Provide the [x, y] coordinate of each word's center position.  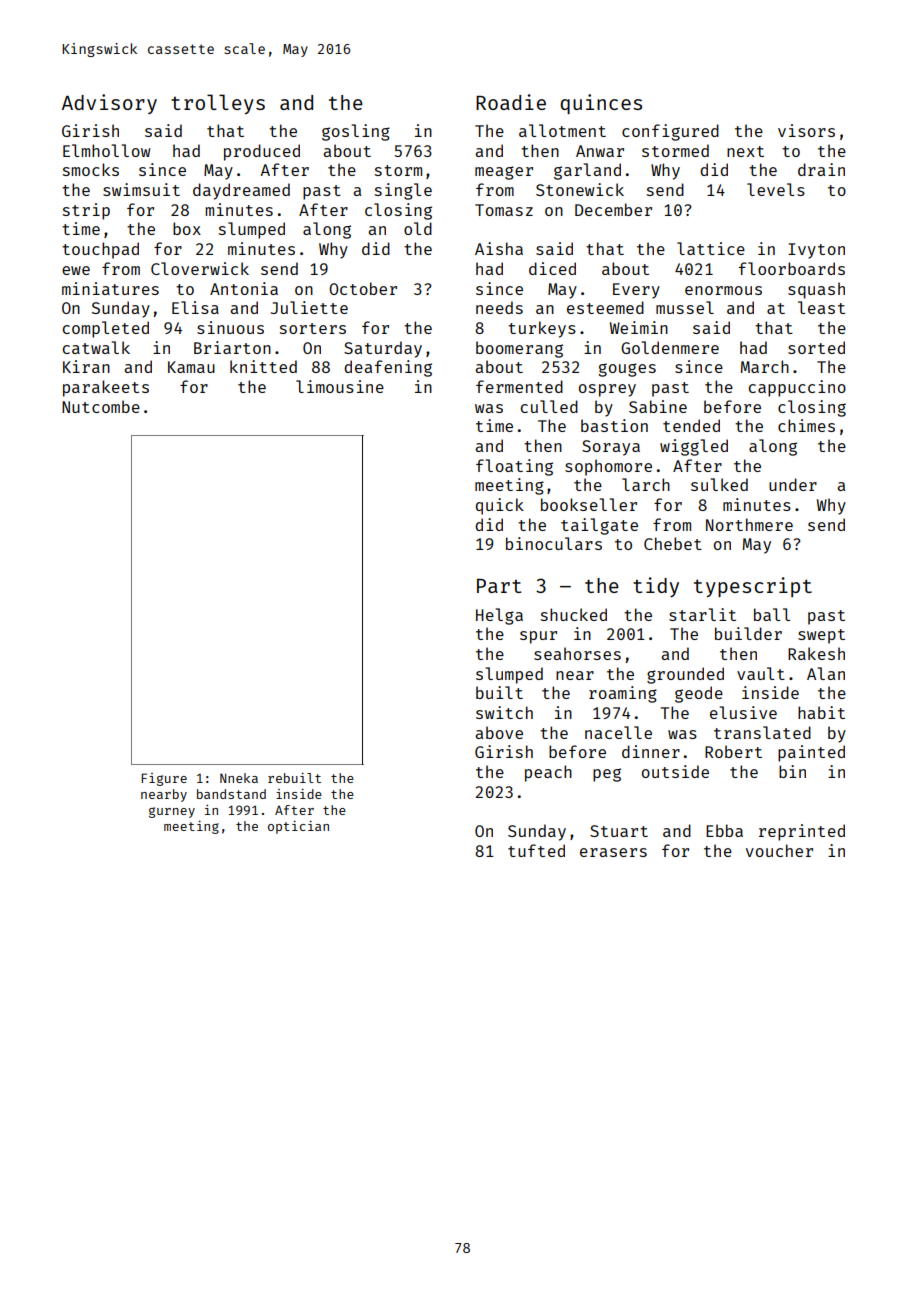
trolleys [218, 104]
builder [748, 633]
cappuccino [797, 388]
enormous [723, 290]
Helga [499, 616]
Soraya [611, 448]
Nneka [239, 778]
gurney [172, 812]
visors [806, 130]
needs [499, 307]
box [187, 228]
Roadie [511, 102]
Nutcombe [101, 406]
